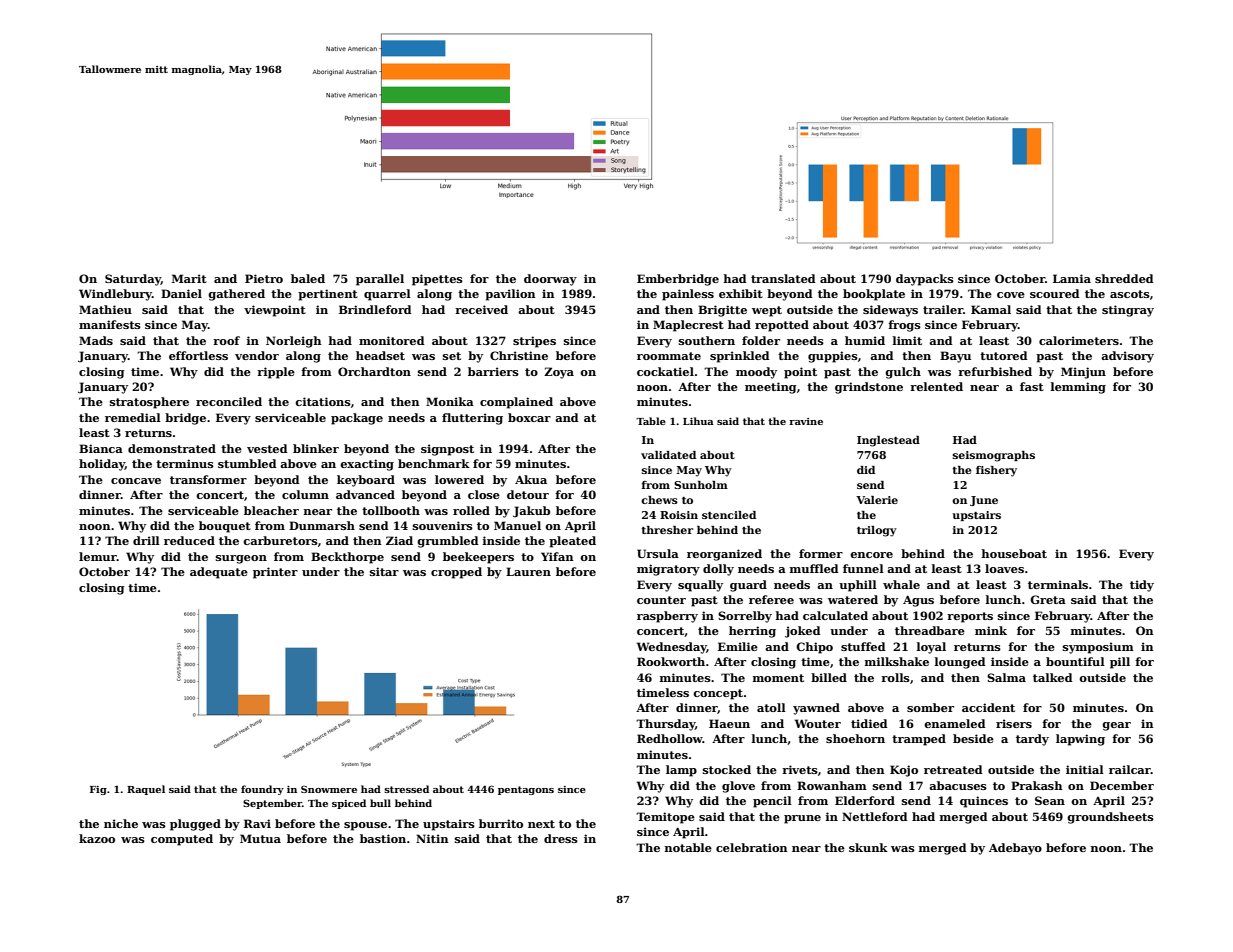 The image size is (1233, 952). I want to click on Akua, so click(531, 479).
